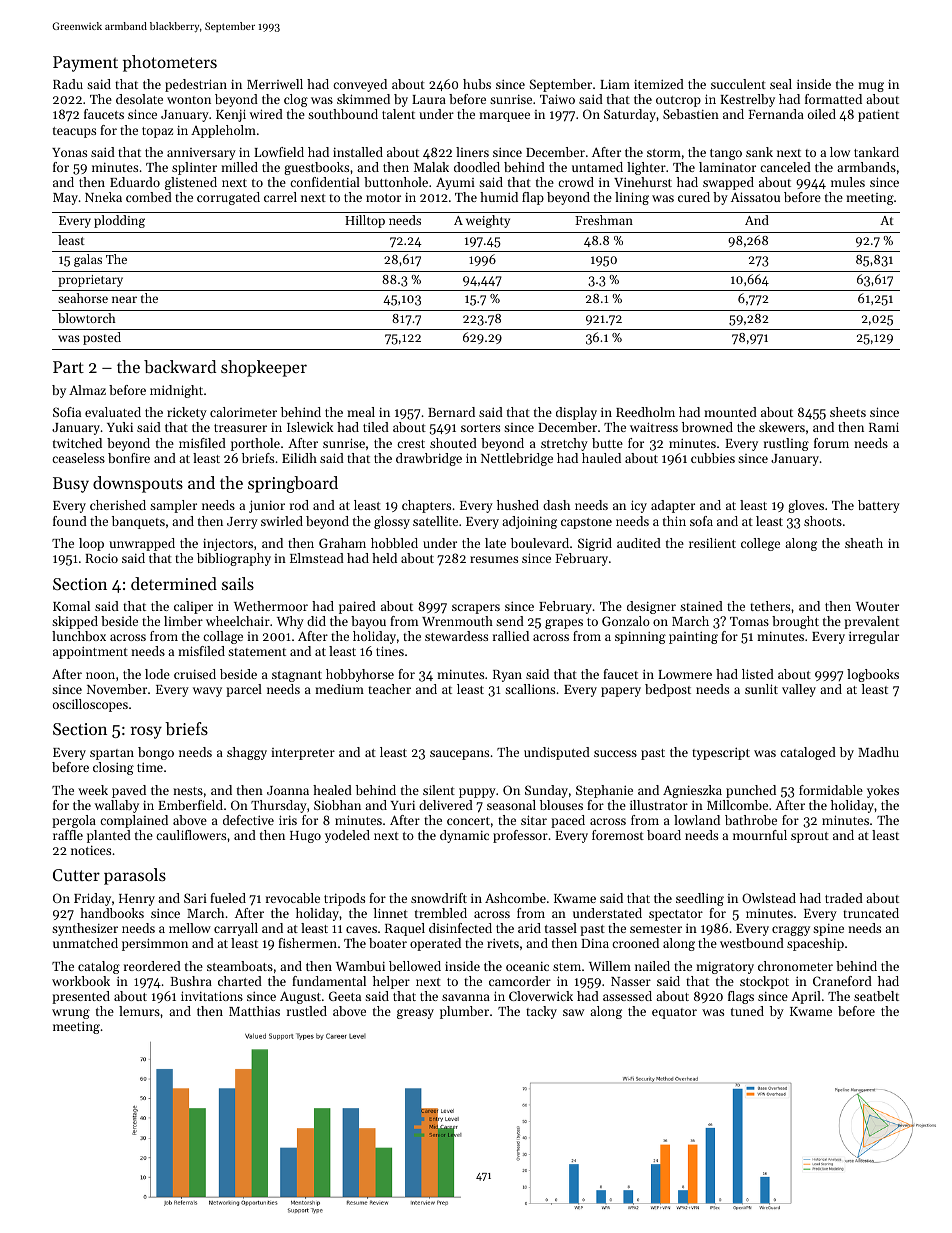  I want to click on Kenji, so click(231, 115).
